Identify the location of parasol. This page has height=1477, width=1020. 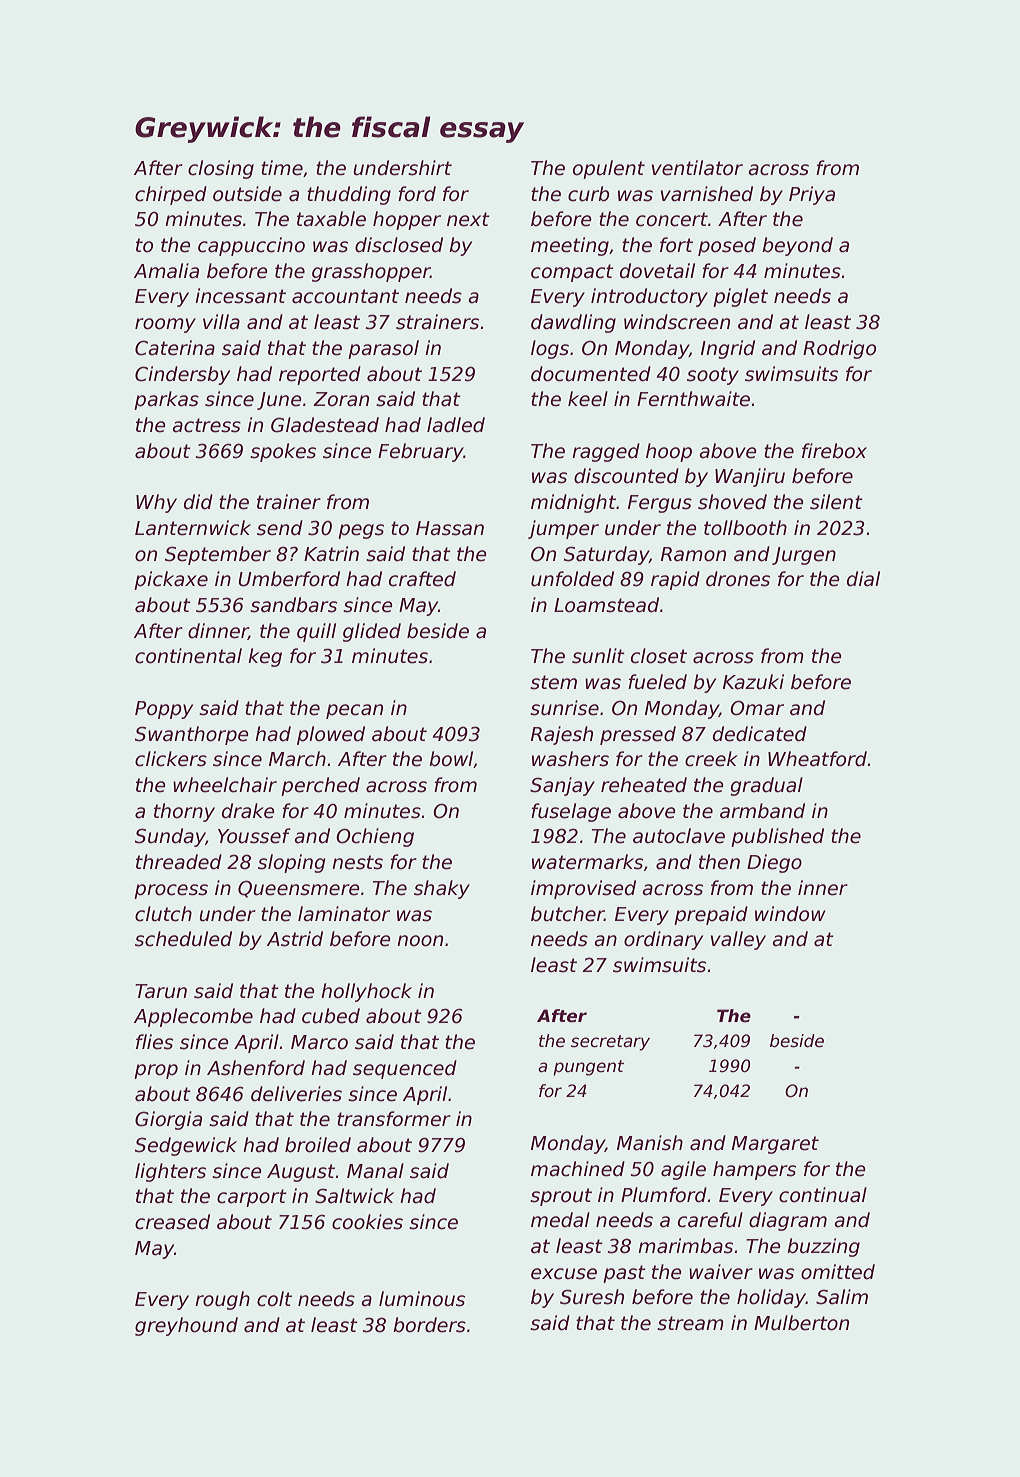
(383, 349).
